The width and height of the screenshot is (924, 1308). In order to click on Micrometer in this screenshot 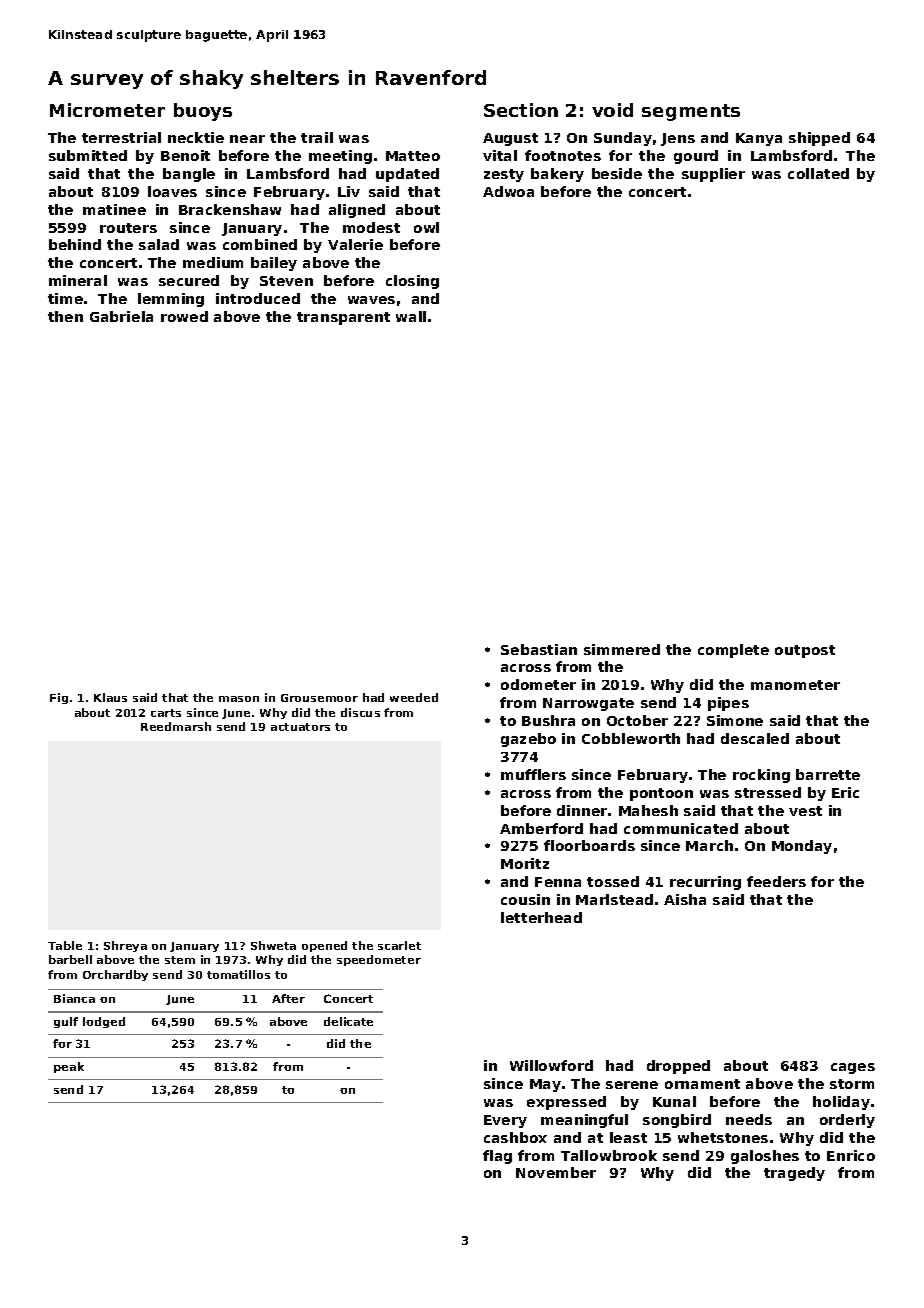, I will do `click(107, 110)`.
